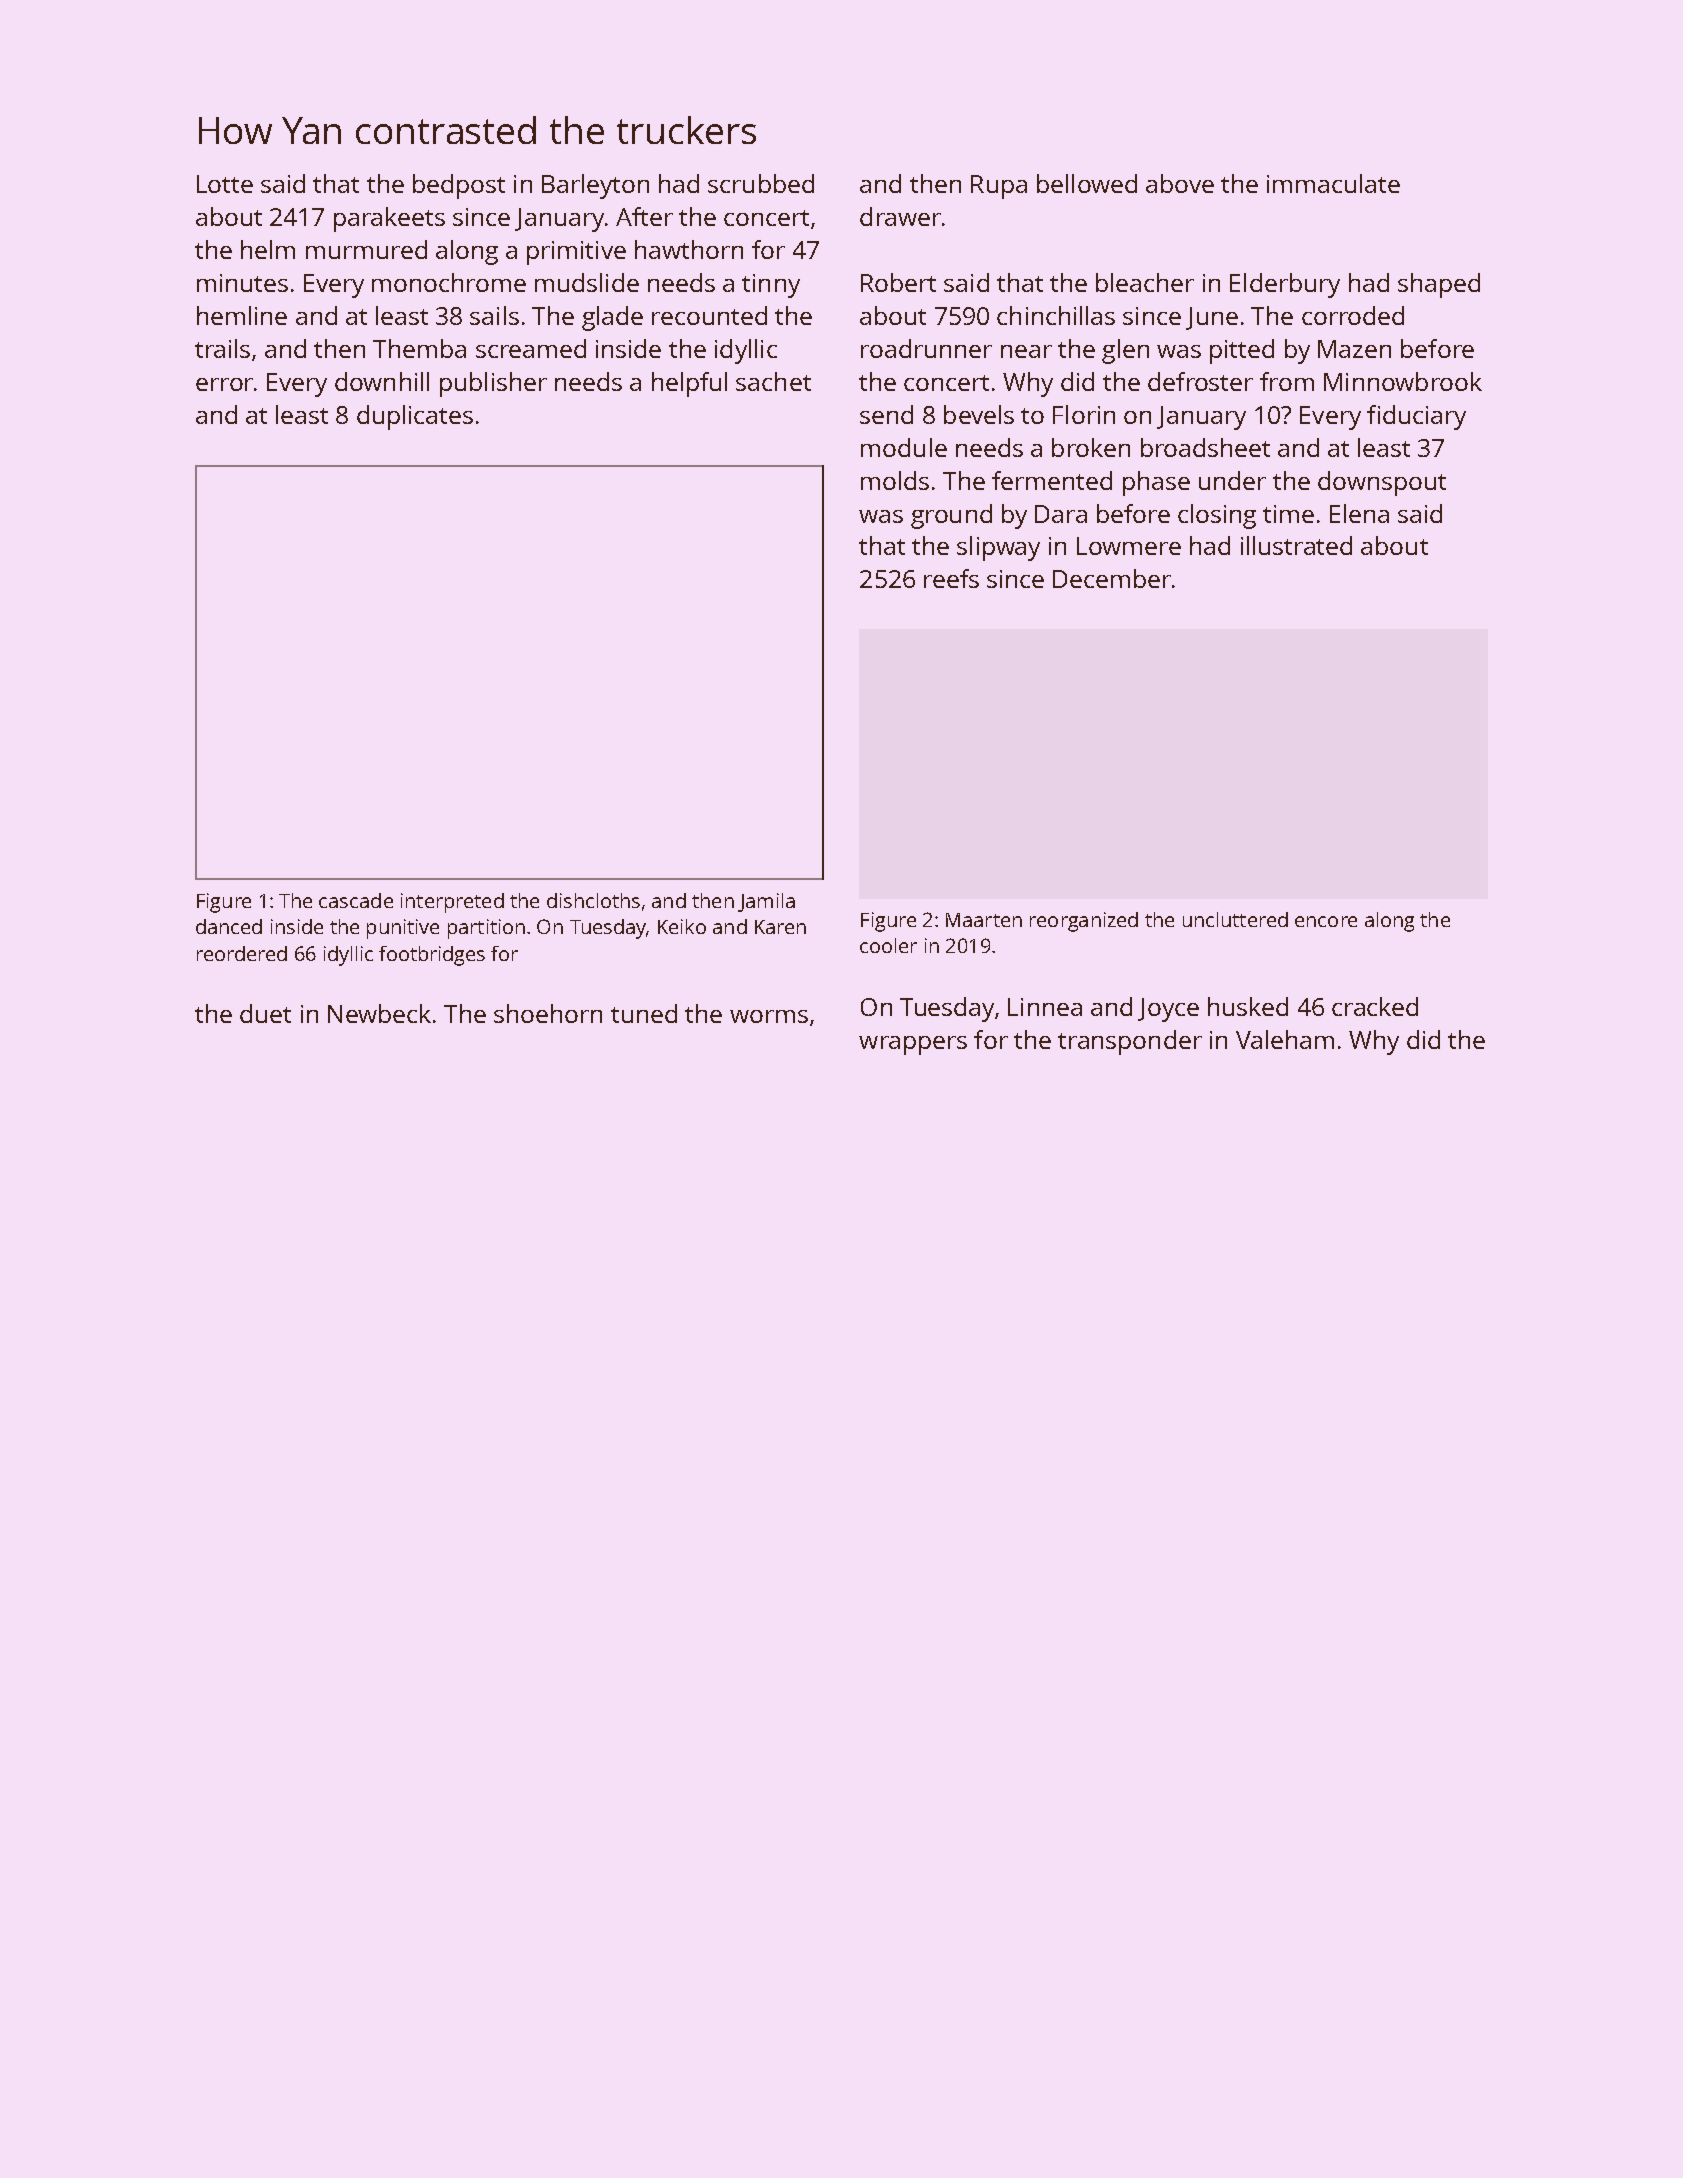 The image size is (1683, 2178). What do you see at coordinates (886, 414) in the screenshot?
I see `send` at bounding box center [886, 414].
